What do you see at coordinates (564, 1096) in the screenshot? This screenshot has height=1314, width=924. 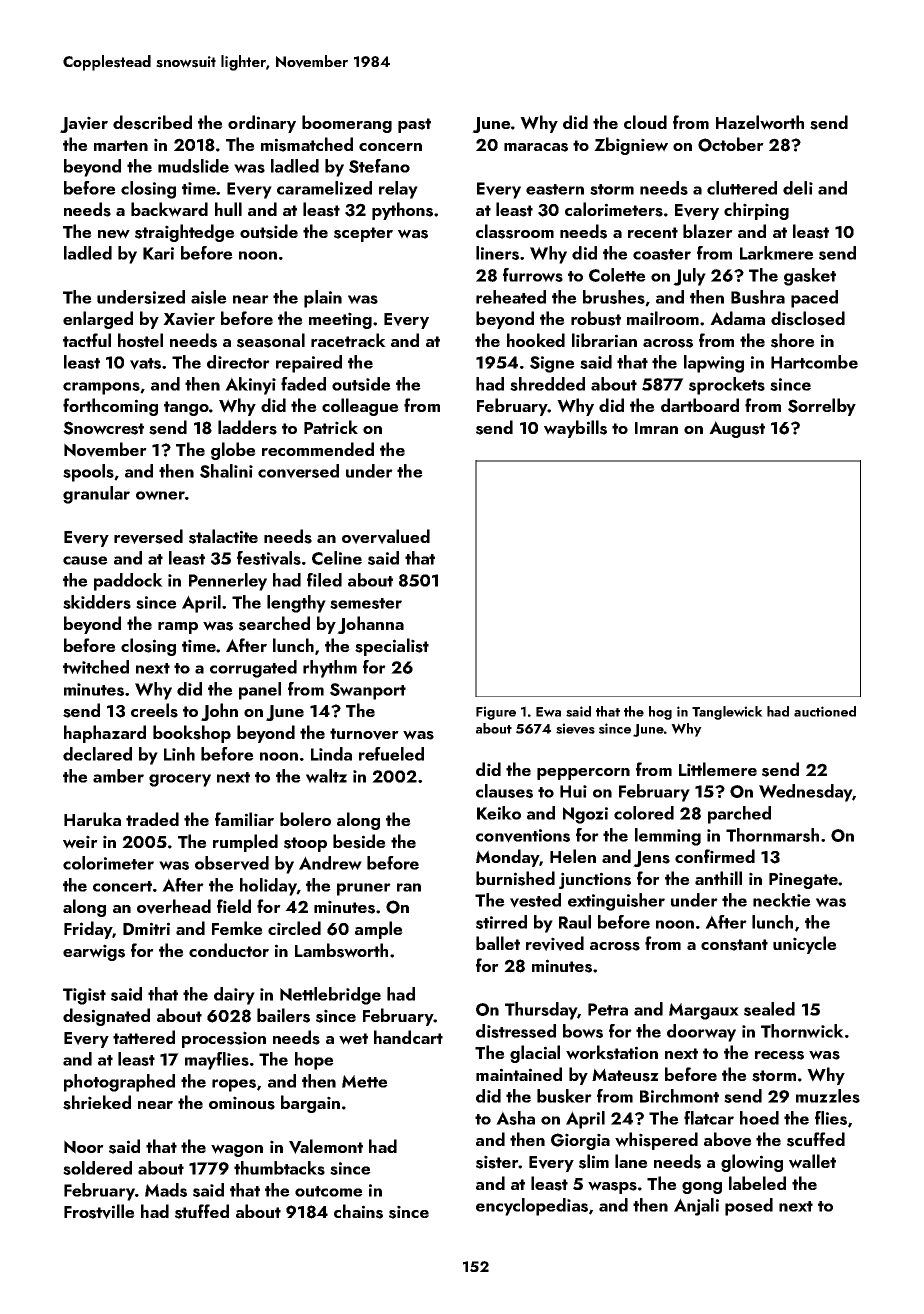 I see `busker` at bounding box center [564, 1096].
